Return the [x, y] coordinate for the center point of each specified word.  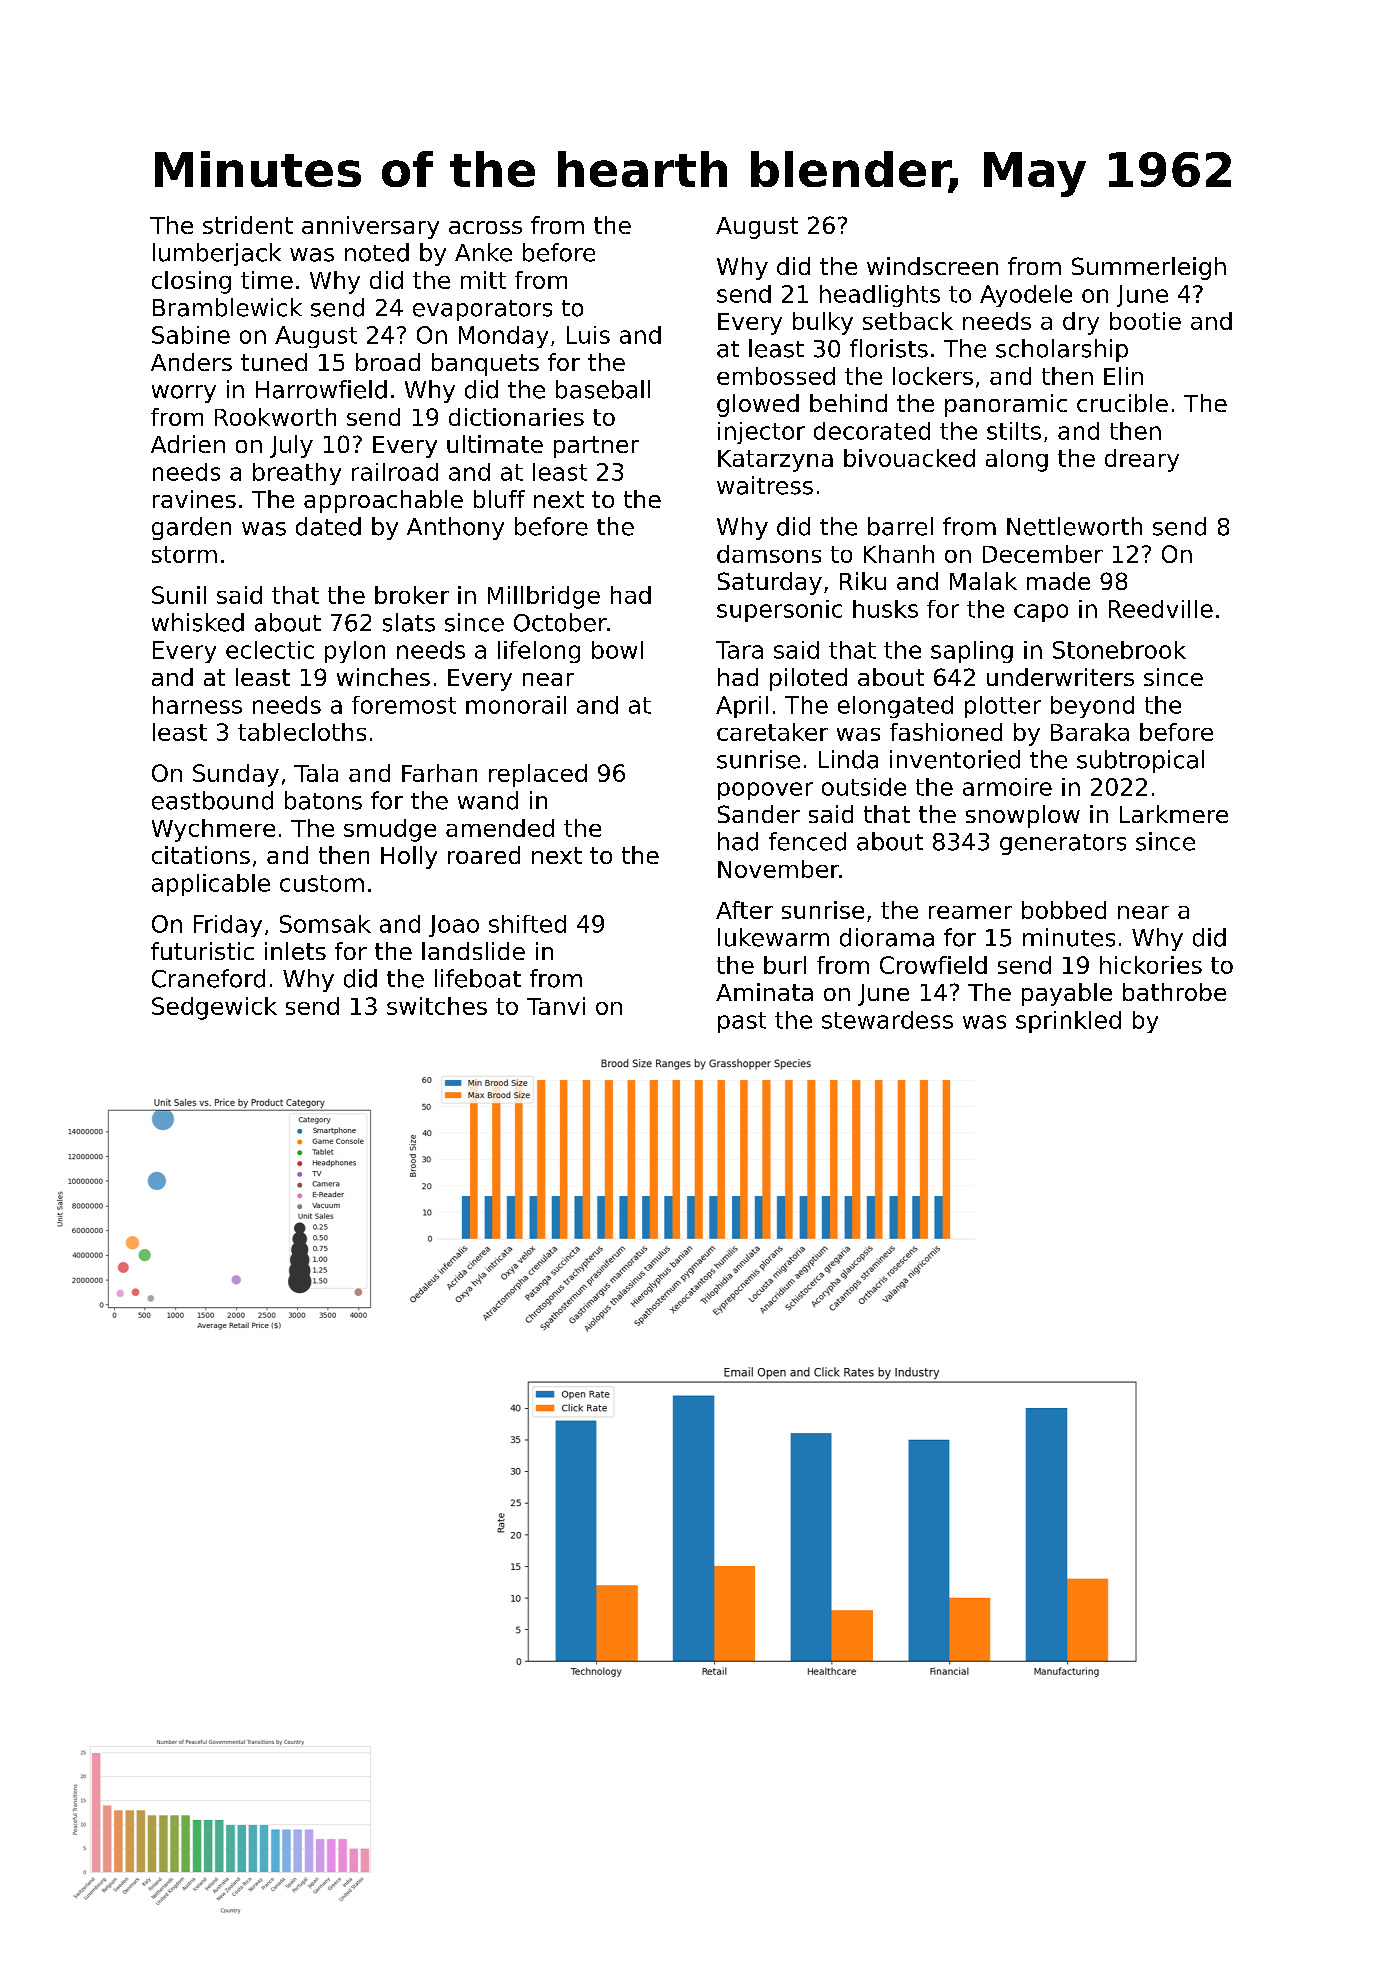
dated [328, 526]
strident [248, 225]
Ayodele [1026, 296]
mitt [483, 280]
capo [1041, 613]
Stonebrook [1119, 650]
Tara [739, 650]
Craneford [208, 978]
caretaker [772, 732]
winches [383, 677]
